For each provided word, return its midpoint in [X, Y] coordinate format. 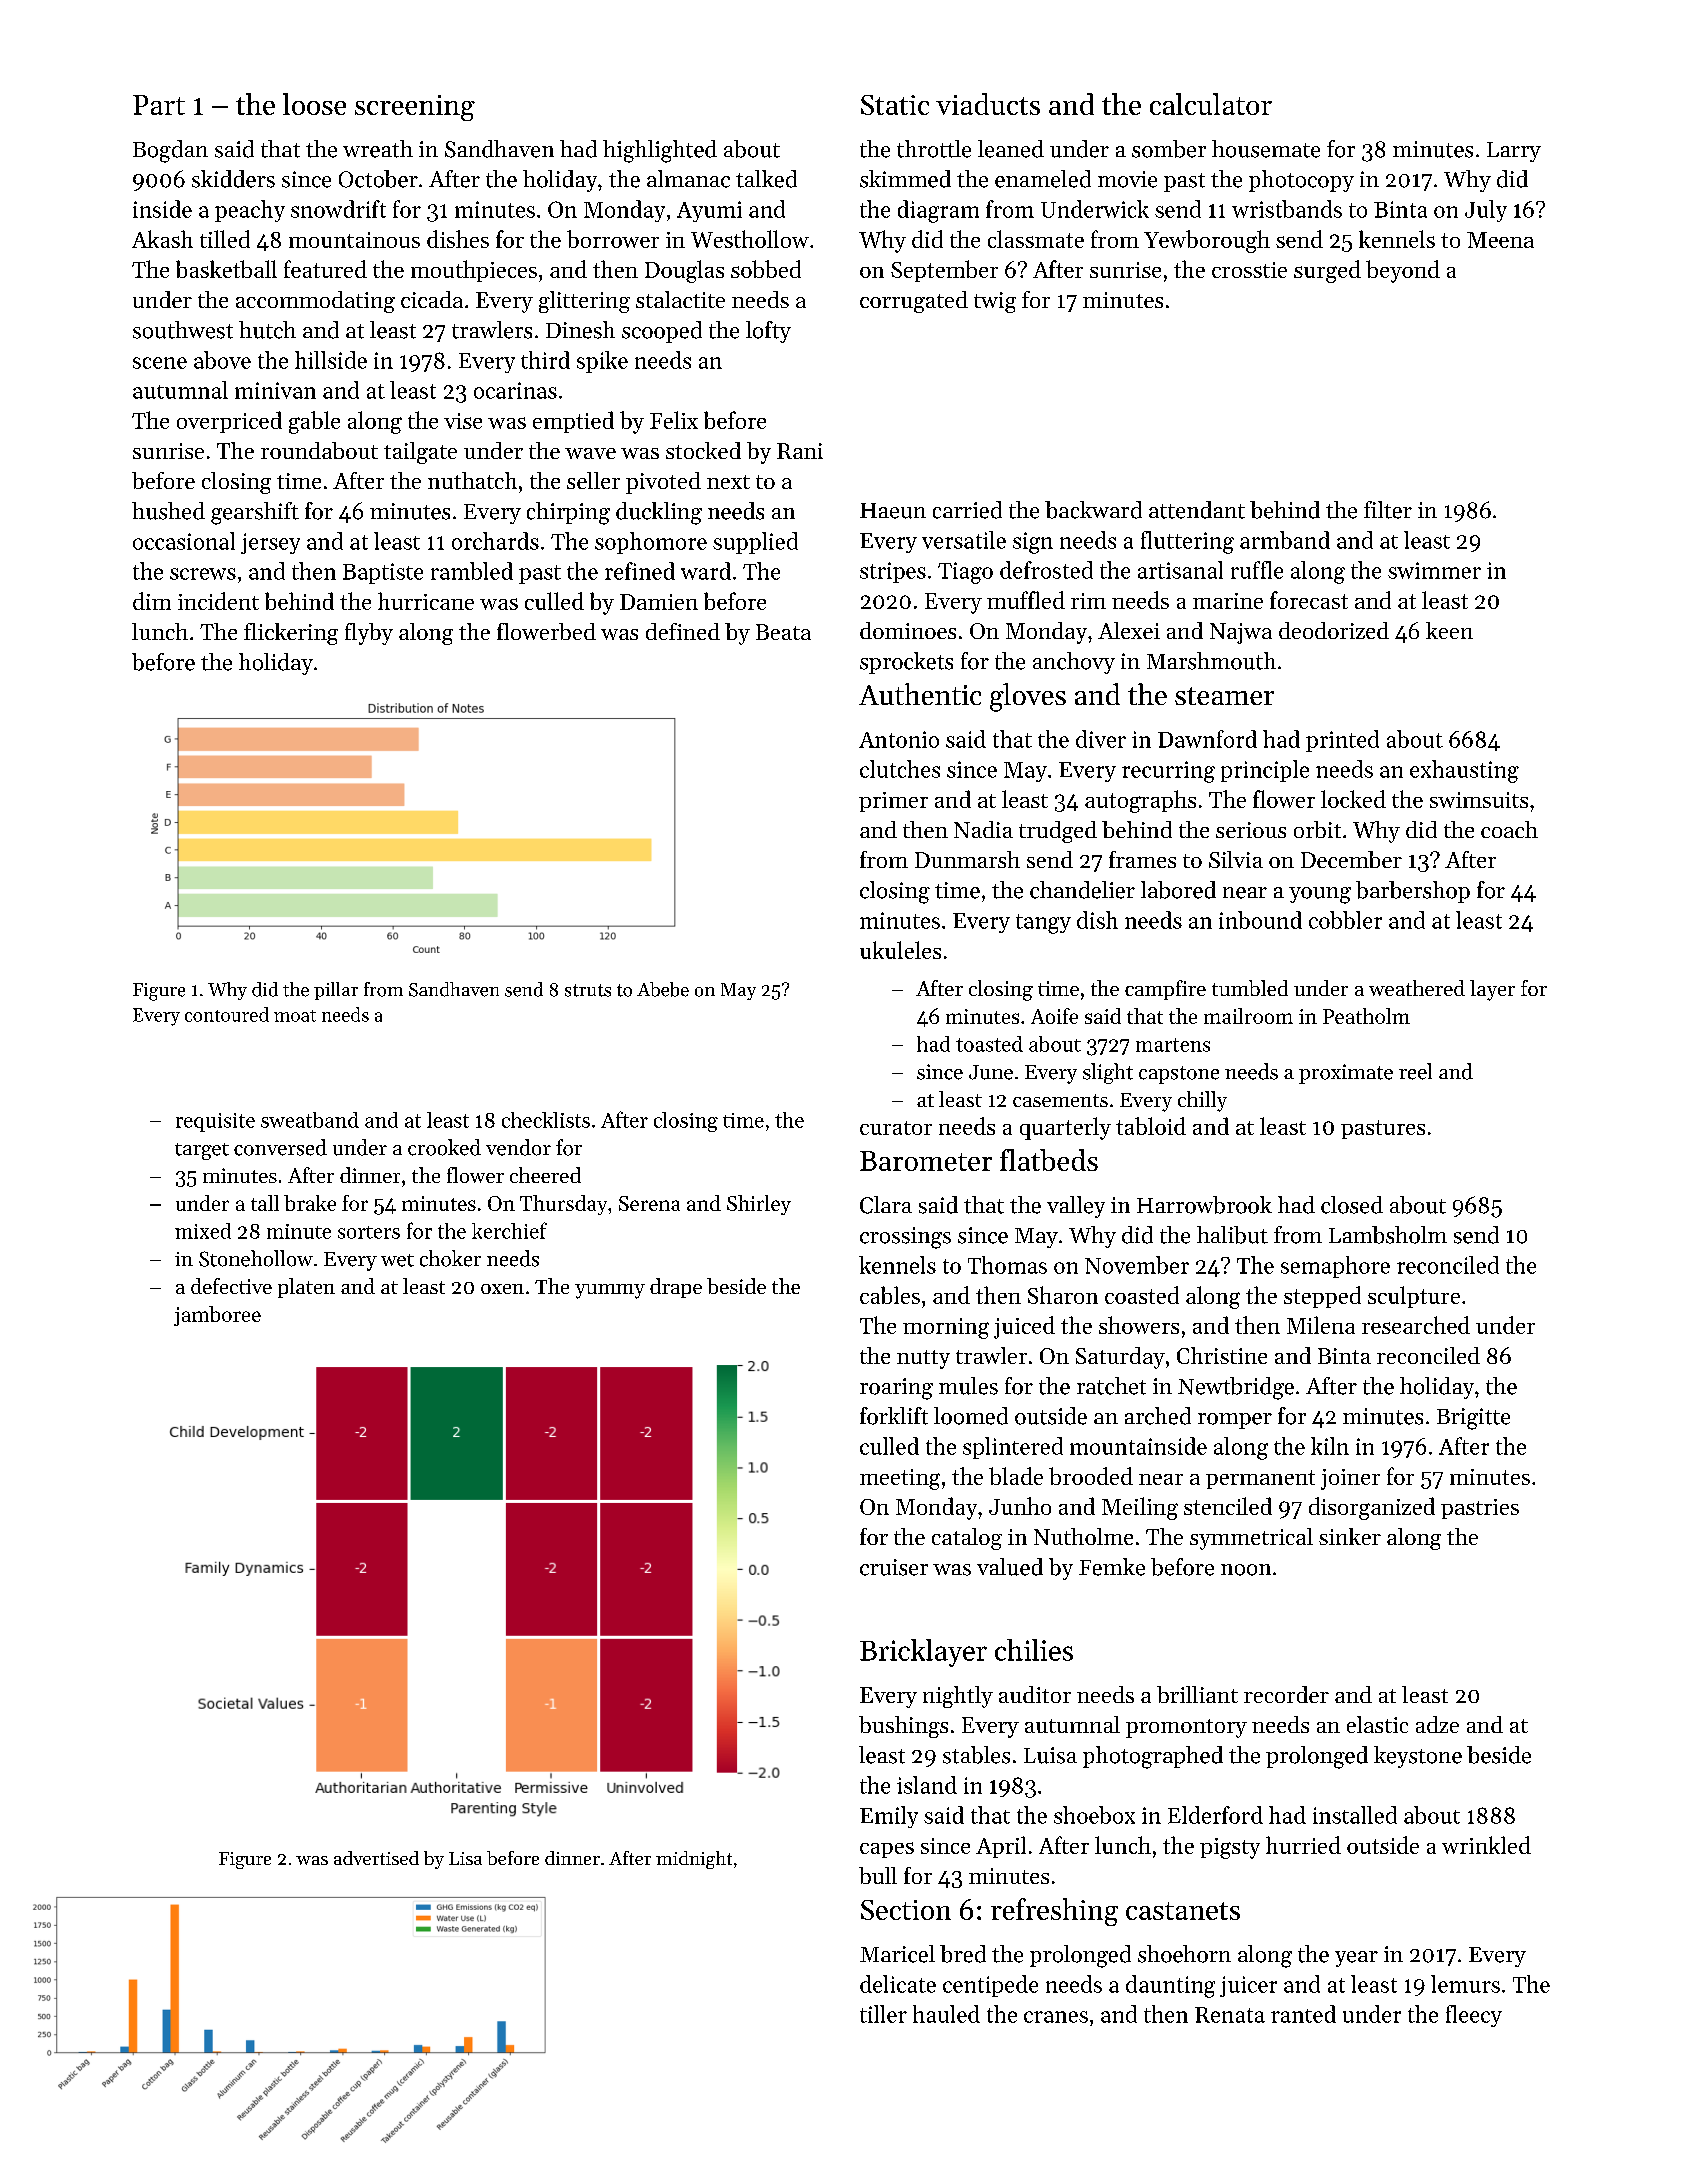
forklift [894, 1416]
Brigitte [1473, 1419]
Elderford [1215, 1815]
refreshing [1054, 1912]
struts [588, 990]
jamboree [217, 1316]
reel [1415, 1071]
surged [1327, 271]
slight [1108, 1073]
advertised [376, 1858]
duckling [659, 513]
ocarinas [515, 390]
